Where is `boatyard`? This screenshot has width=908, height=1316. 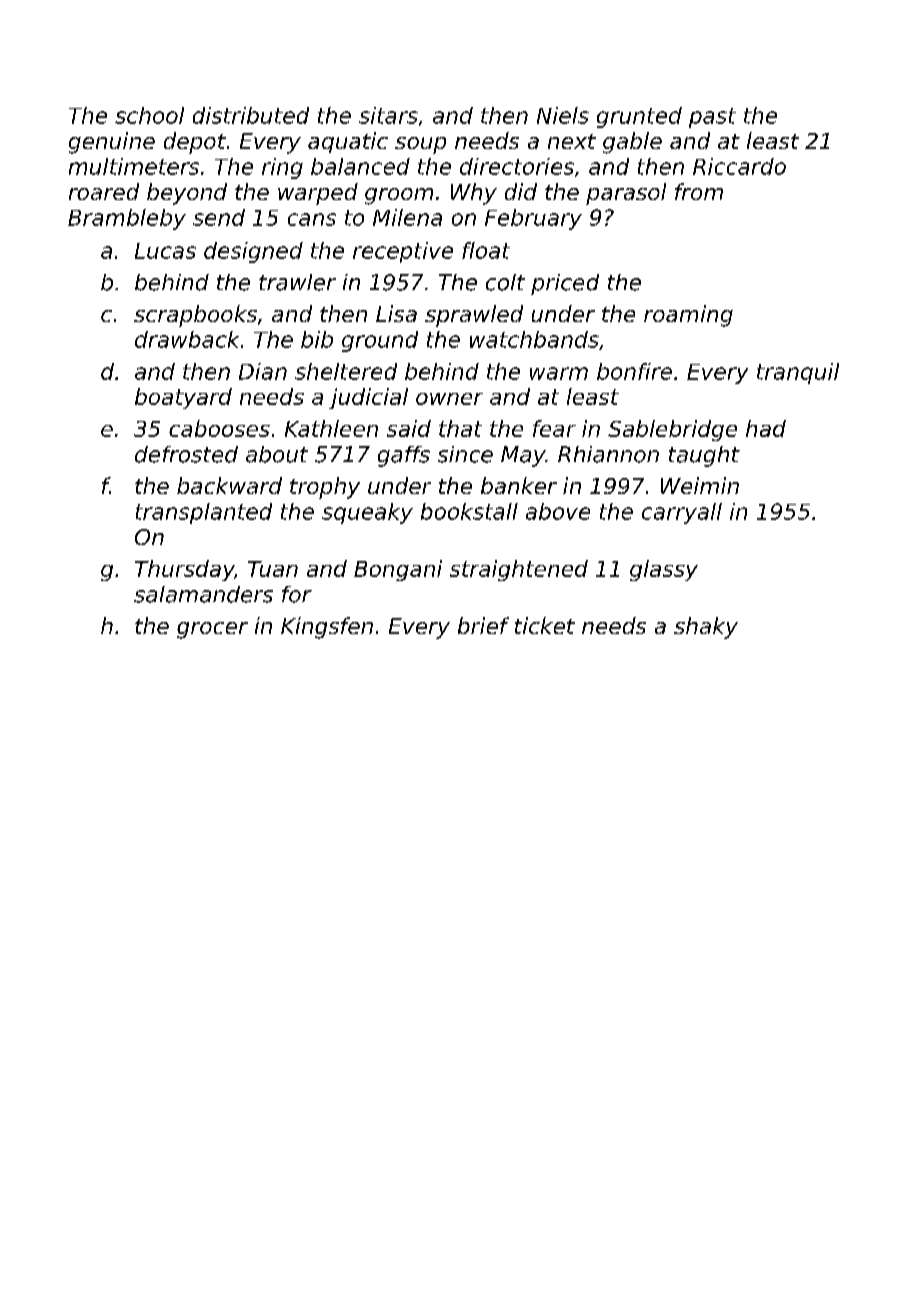
boatyard is located at coordinates (183, 398).
